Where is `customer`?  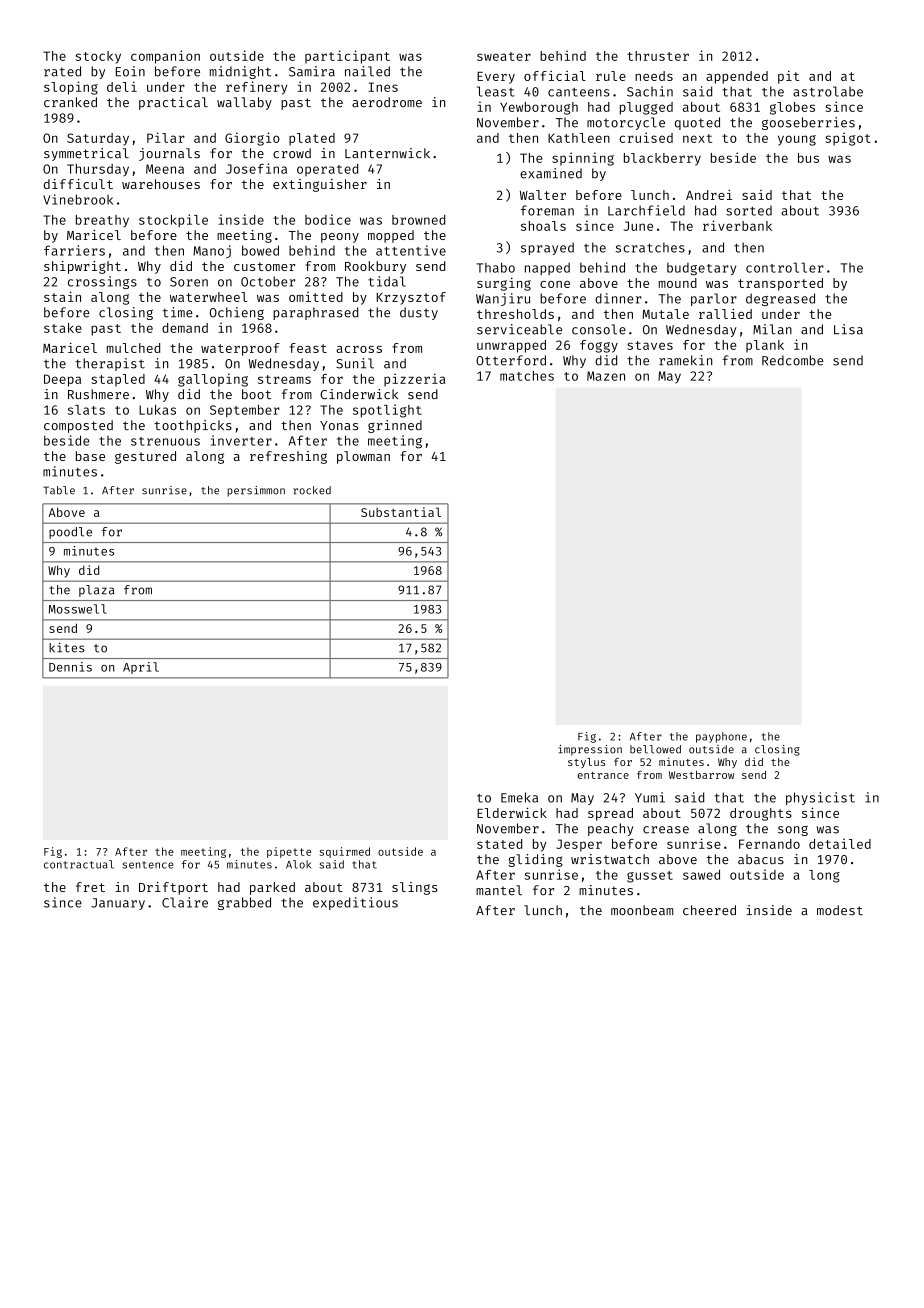 customer is located at coordinates (264, 266).
